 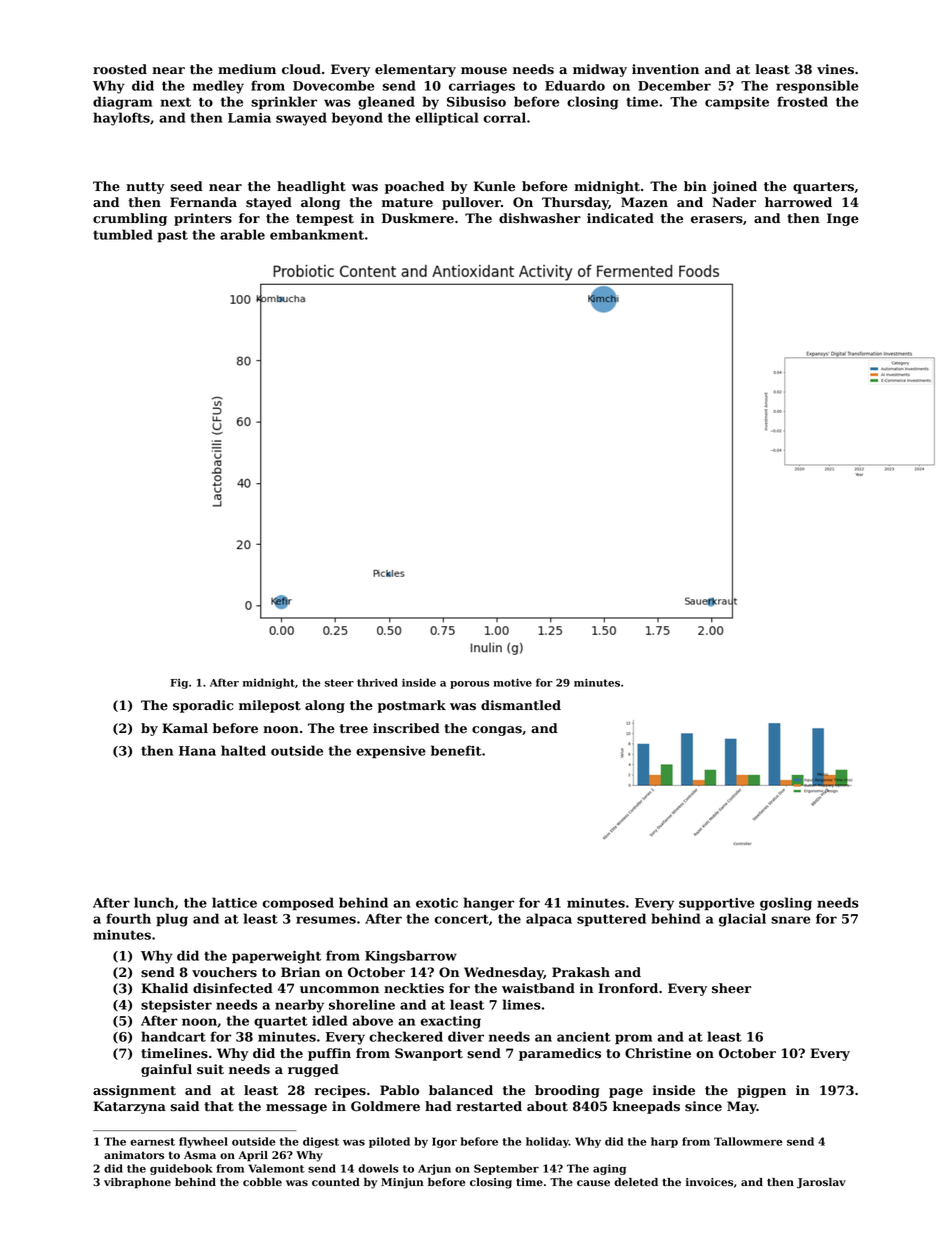 I want to click on deleted, so click(x=636, y=1182).
